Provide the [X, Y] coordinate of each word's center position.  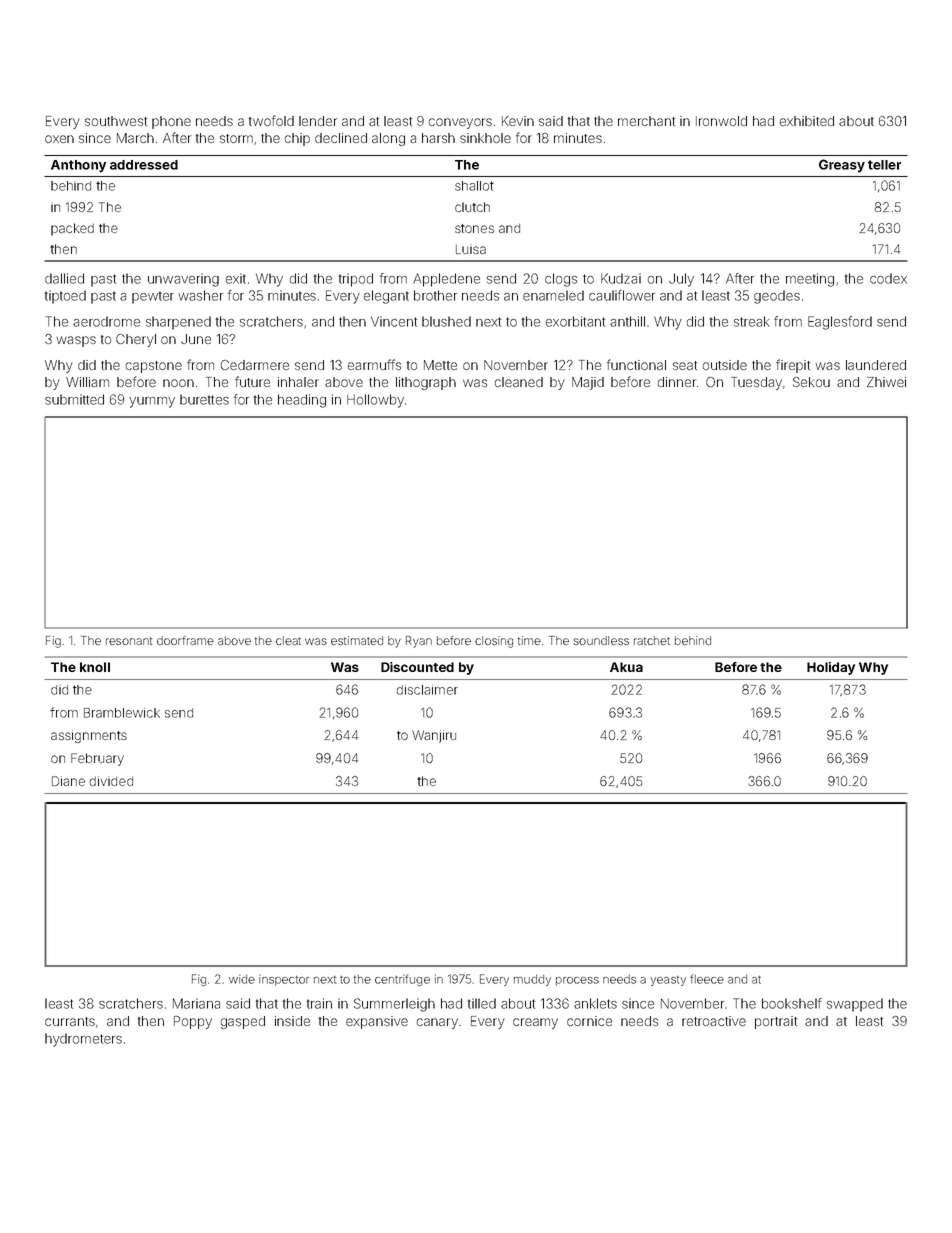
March [135, 138]
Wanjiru [434, 736]
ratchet [652, 640]
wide [242, 979]
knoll [95, 667]
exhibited [807, 121]
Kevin [518, 121]
